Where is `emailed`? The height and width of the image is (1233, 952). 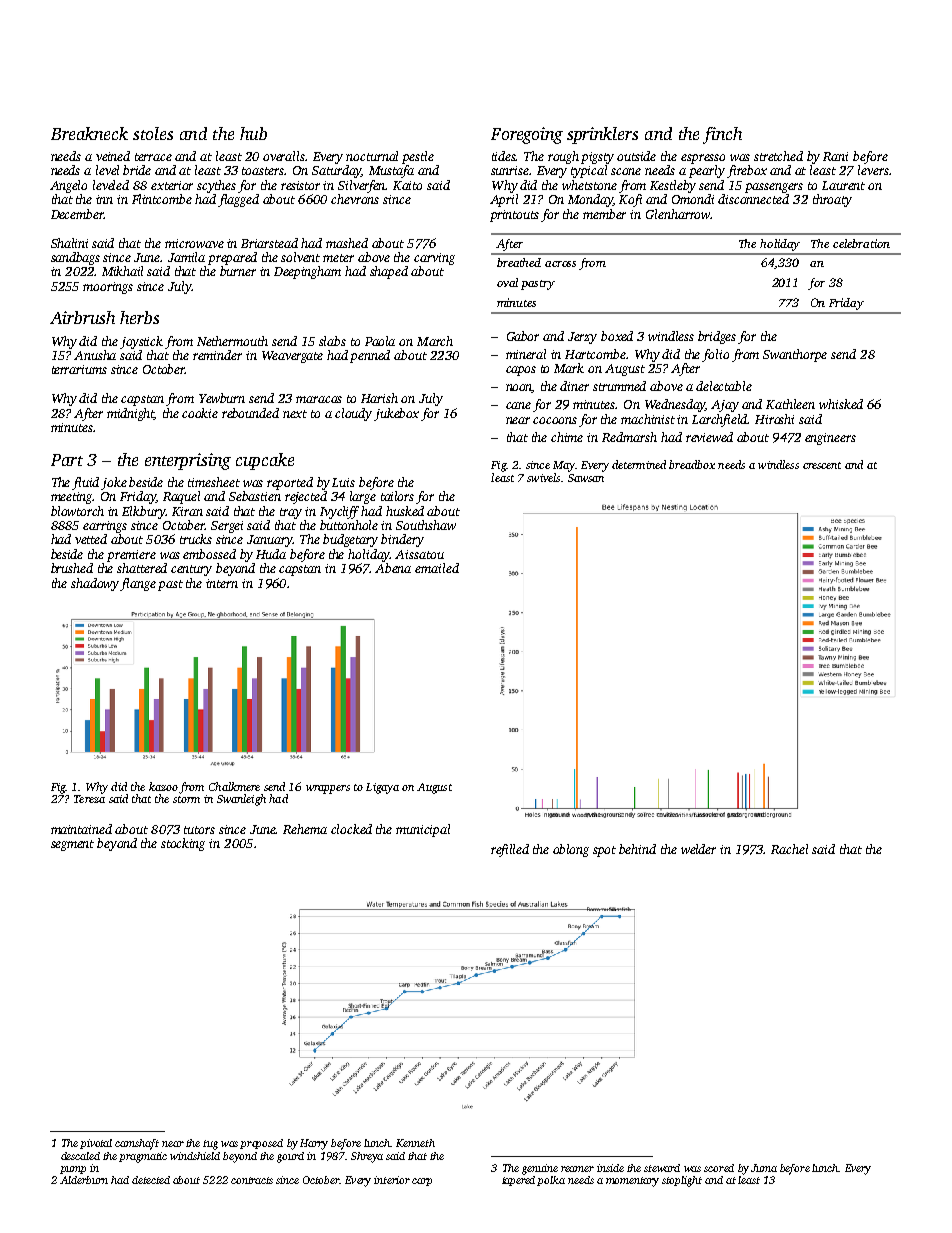
emailed is located at coordinates (437, 568).
